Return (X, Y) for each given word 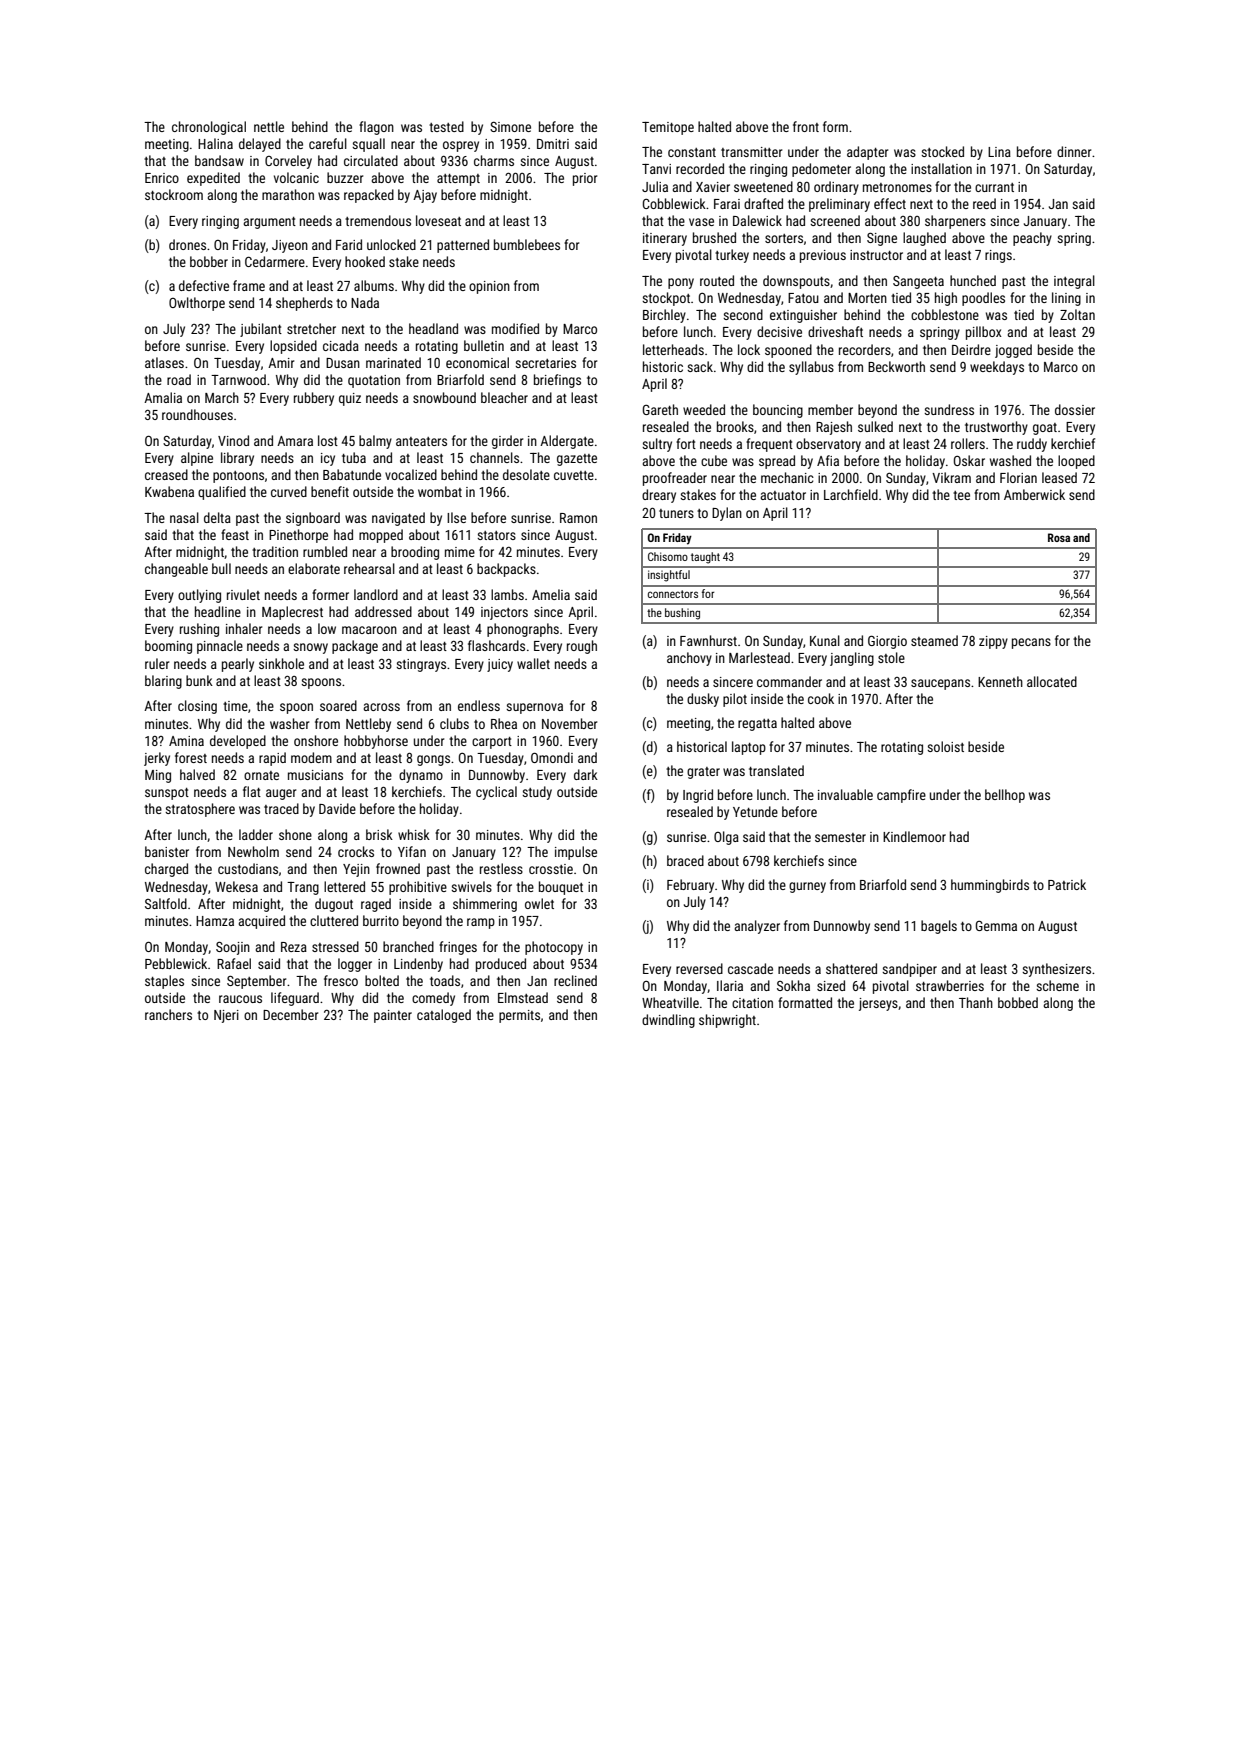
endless (479, 705)
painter (393, 1016)
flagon (376, 128)
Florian (1018, 477)
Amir (281, 363)
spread (777, 462)
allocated (1052, 681)
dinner (1074, 151)
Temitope (668, 128)
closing (197, 707)
